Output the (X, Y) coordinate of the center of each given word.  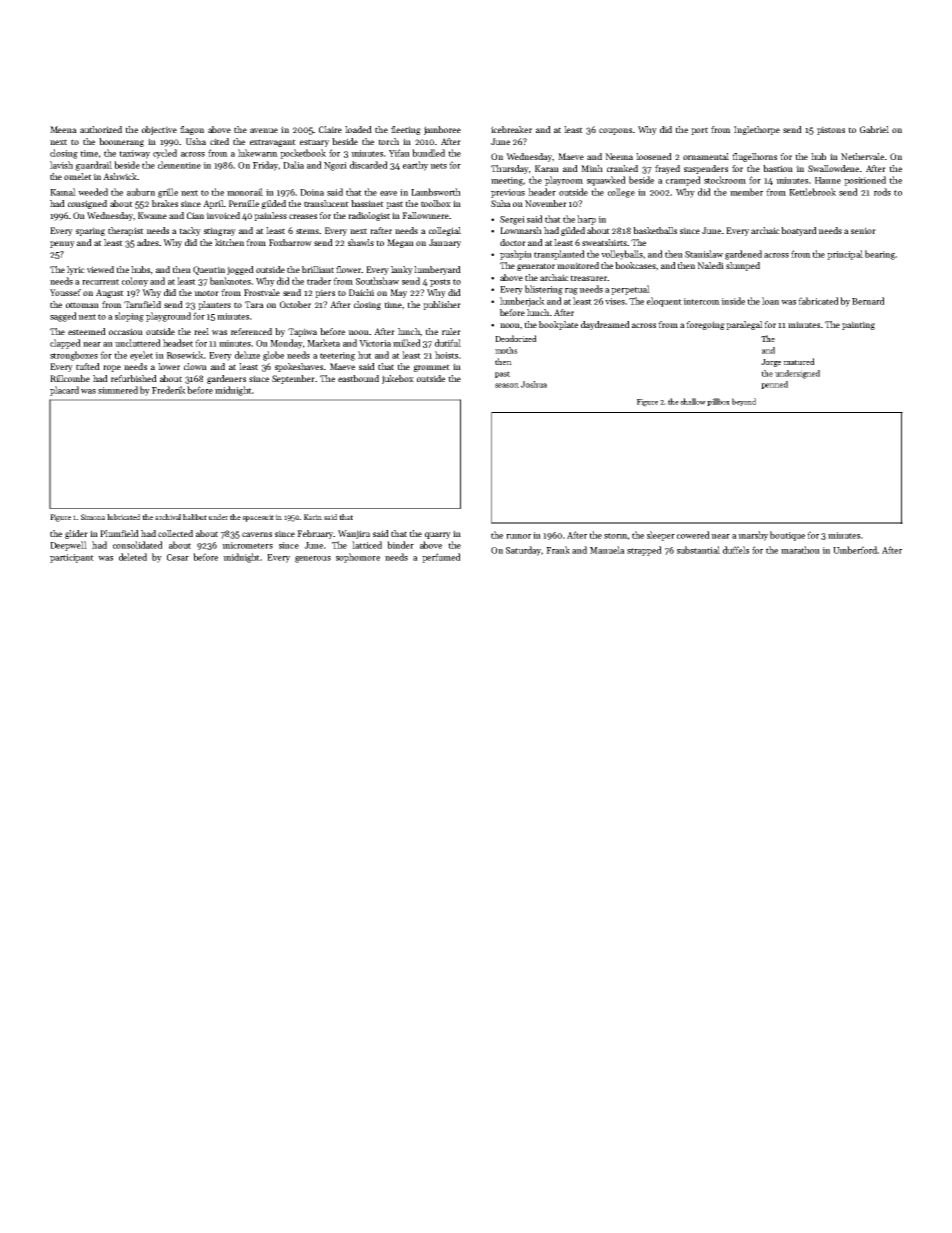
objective (159, 130)
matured (799, 361)
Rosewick (185, 355)
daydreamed (605, 325)
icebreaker (511, 129)
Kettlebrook (812, 192)
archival (168, 517)
